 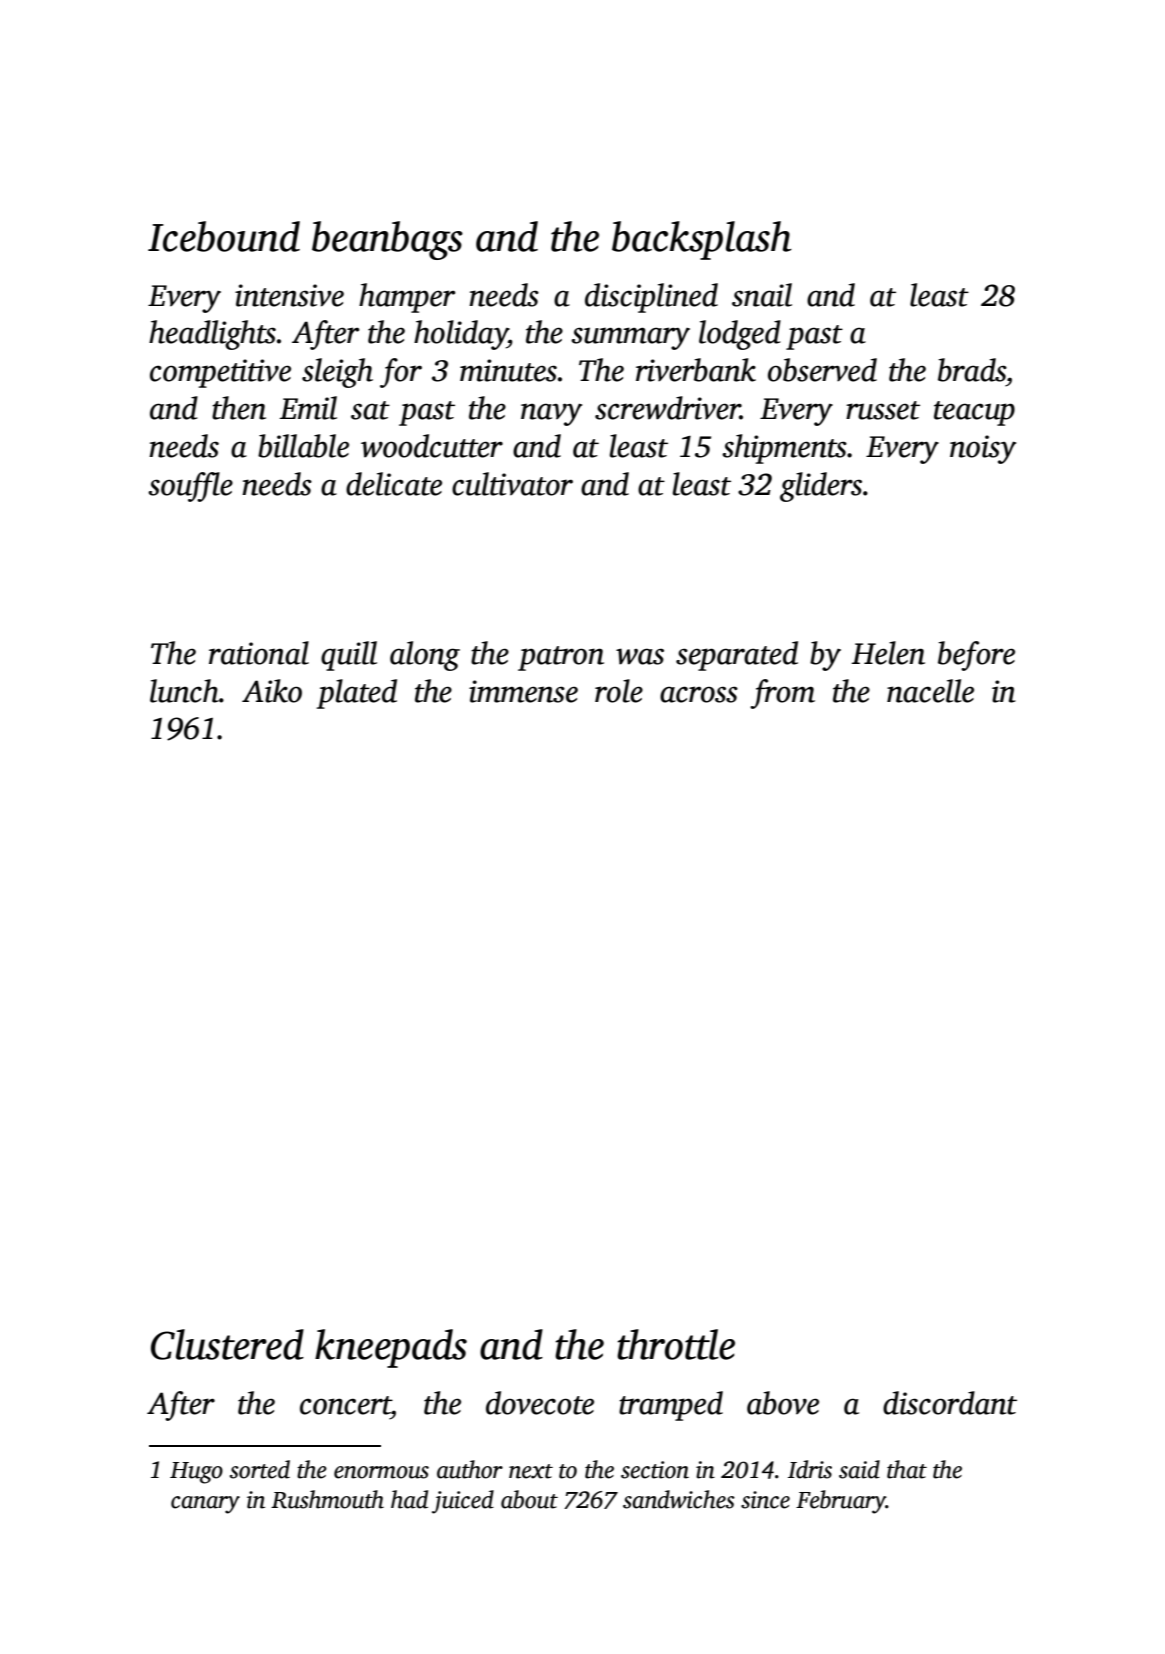 What do you see at coordinates (224, 236) in the document?
I see `Icebound` at bounding box center [224, 236].
